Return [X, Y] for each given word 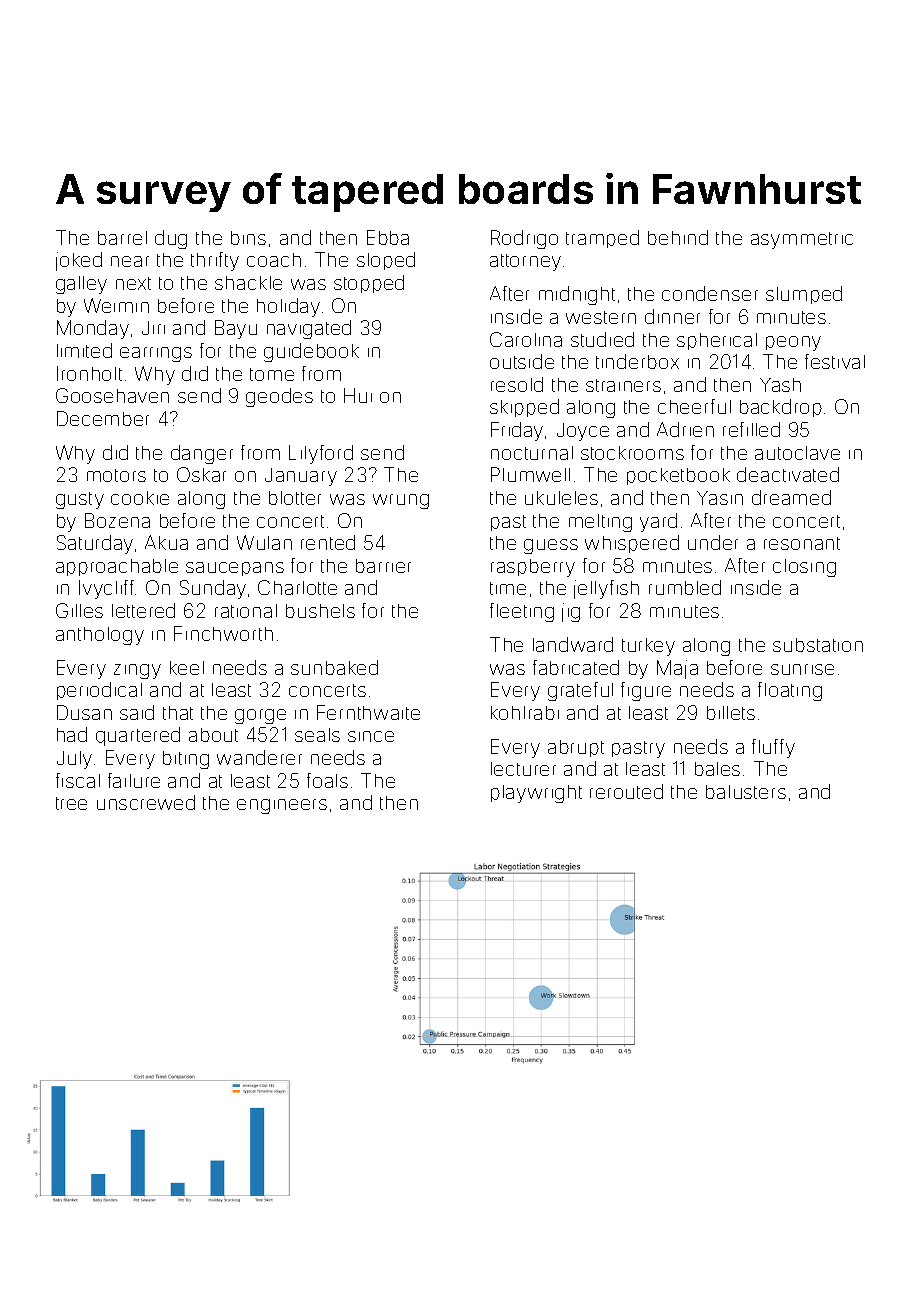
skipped [524, 408]
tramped [602, 239]
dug [171, 239]
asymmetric [802, 240]
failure [134, 780]
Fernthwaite [368, 712]
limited [84, 350]
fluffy [773, 748]
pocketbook [678, 476]
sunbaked [334, 667]
